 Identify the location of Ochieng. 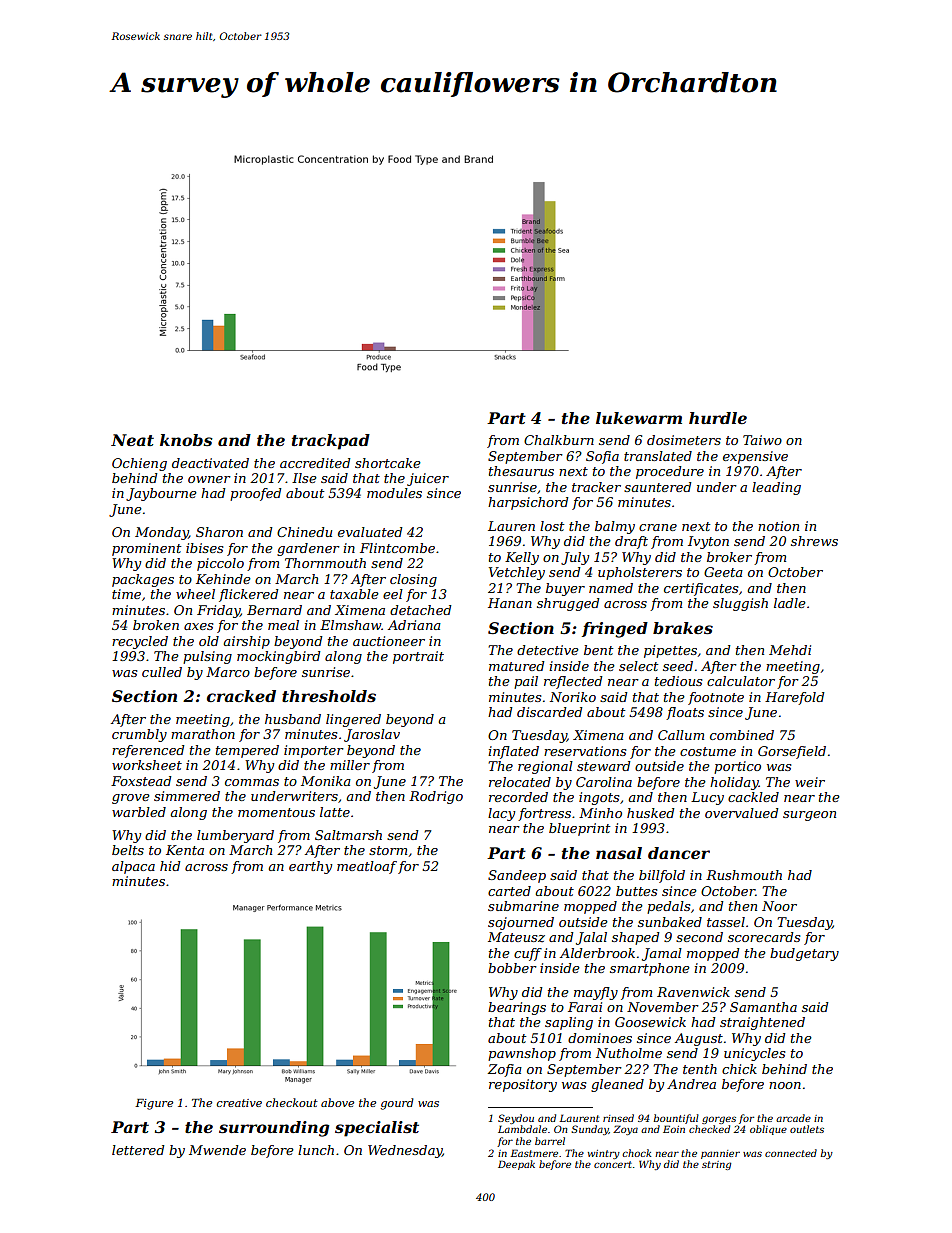
(139, 464).
